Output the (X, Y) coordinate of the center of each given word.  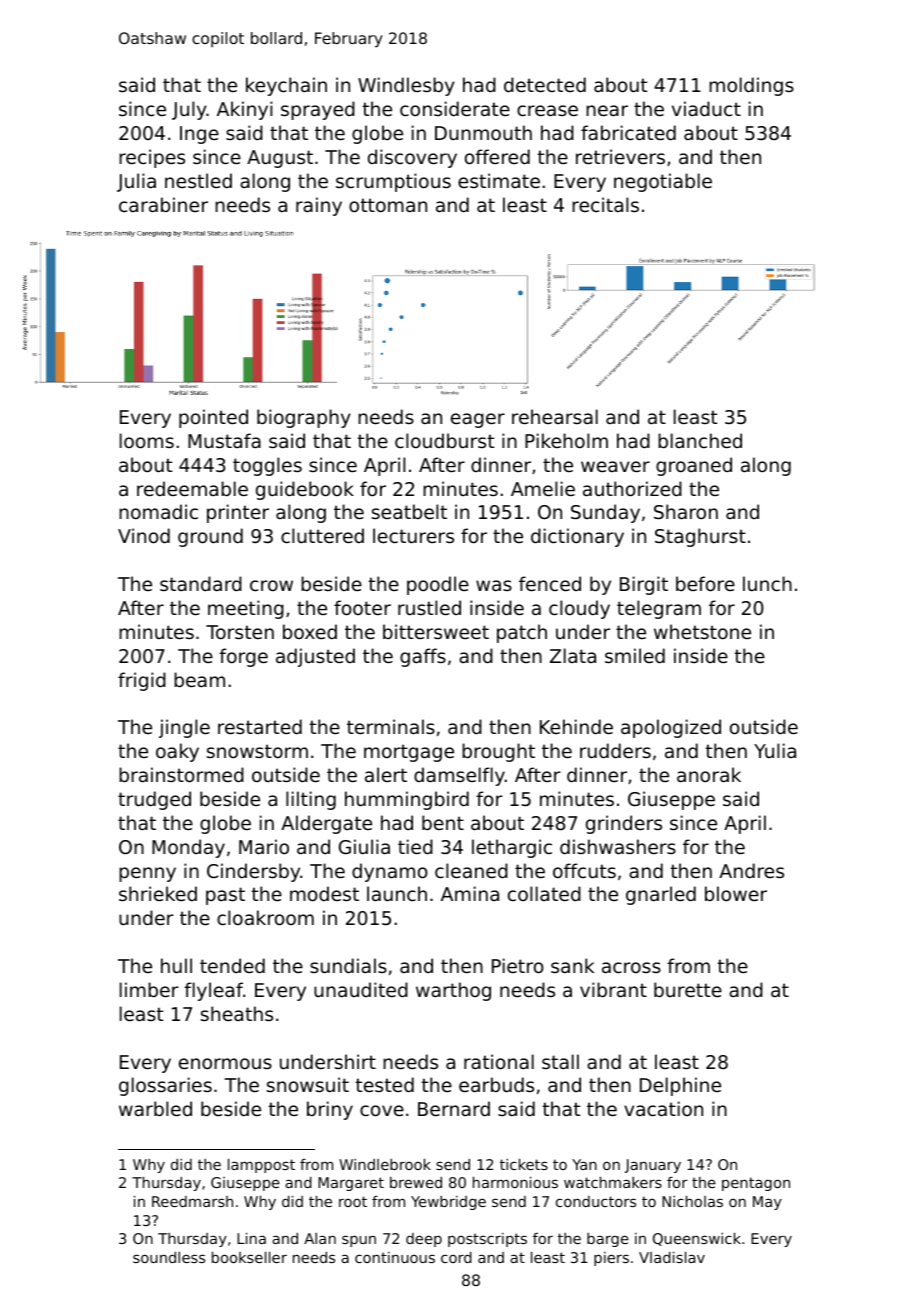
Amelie (543, 488)
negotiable (663, 182)
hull (176, 965)
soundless (169, 1257)
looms (147, 440)
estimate (499, 180)
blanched (700, 440)
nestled (198, 180)
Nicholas (692, 1201)
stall (560, 1061)
